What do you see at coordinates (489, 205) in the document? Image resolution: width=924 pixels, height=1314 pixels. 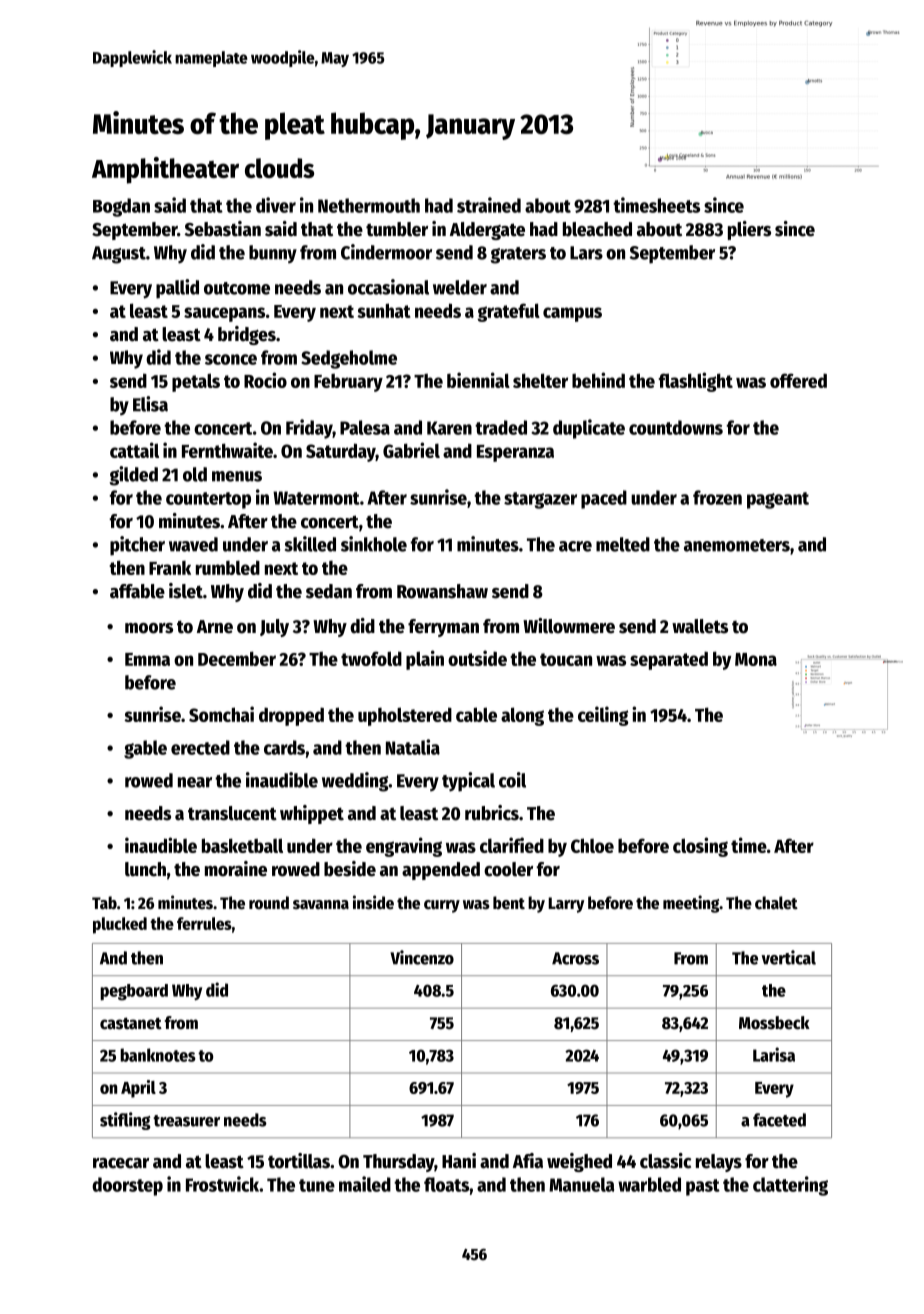 I see `strained` at bounding box center [489, 205].
